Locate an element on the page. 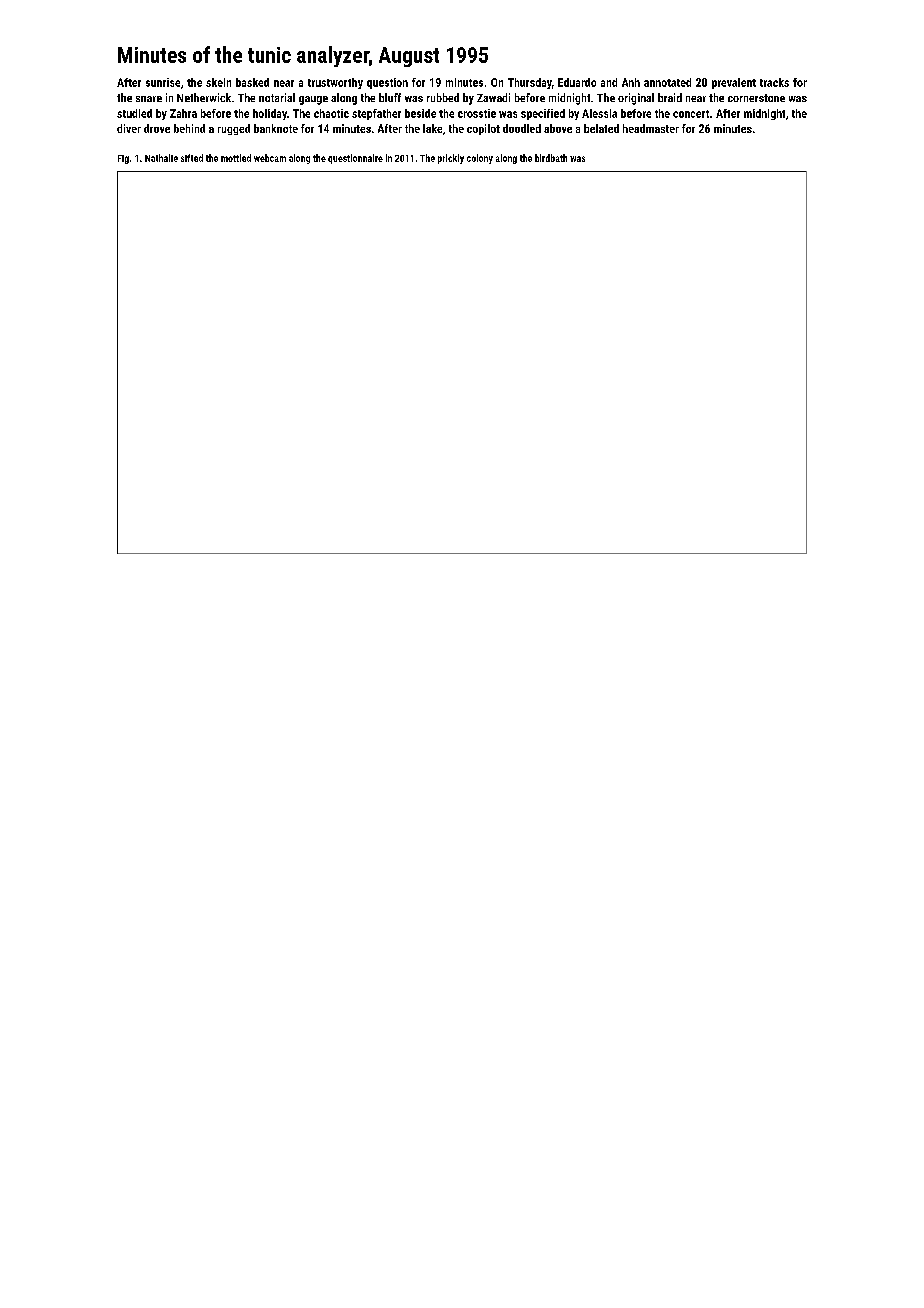 The width and height of the image is (924, 1308). prickly is located at coordinates (451, 159).
